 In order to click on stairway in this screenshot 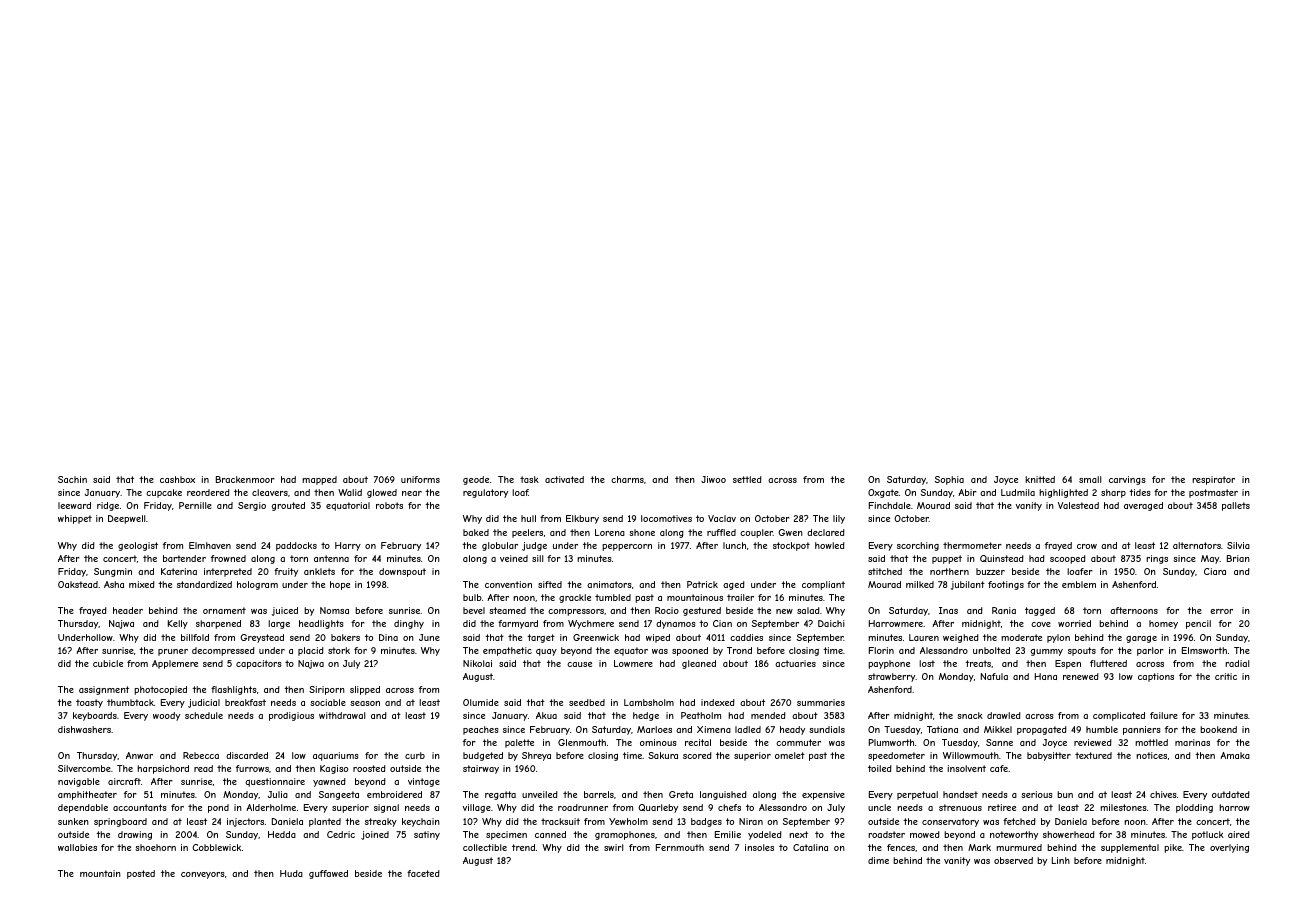, I will do `click(481, 769)`.
